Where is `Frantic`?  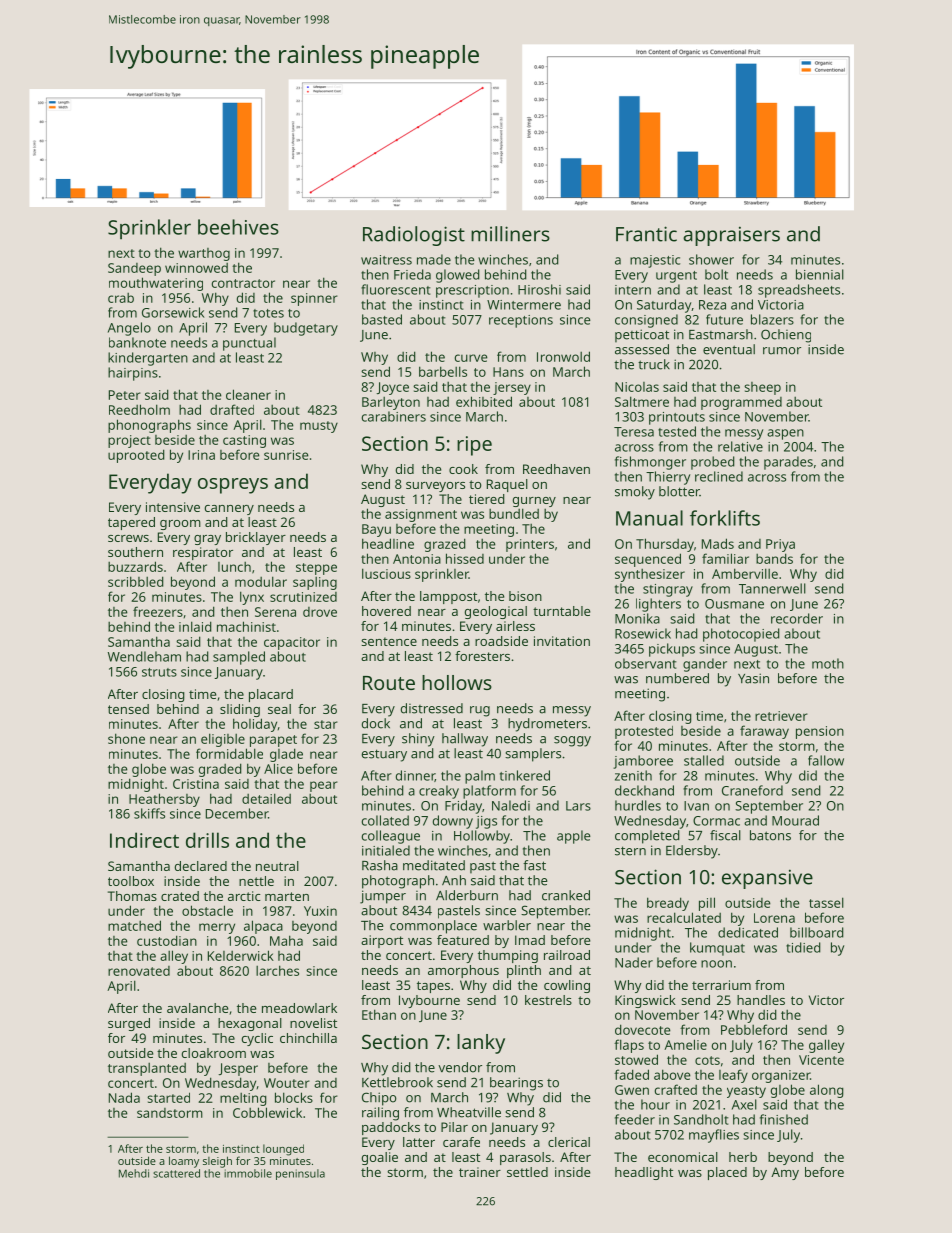 Frantic is located at coordinates (646, 234).
